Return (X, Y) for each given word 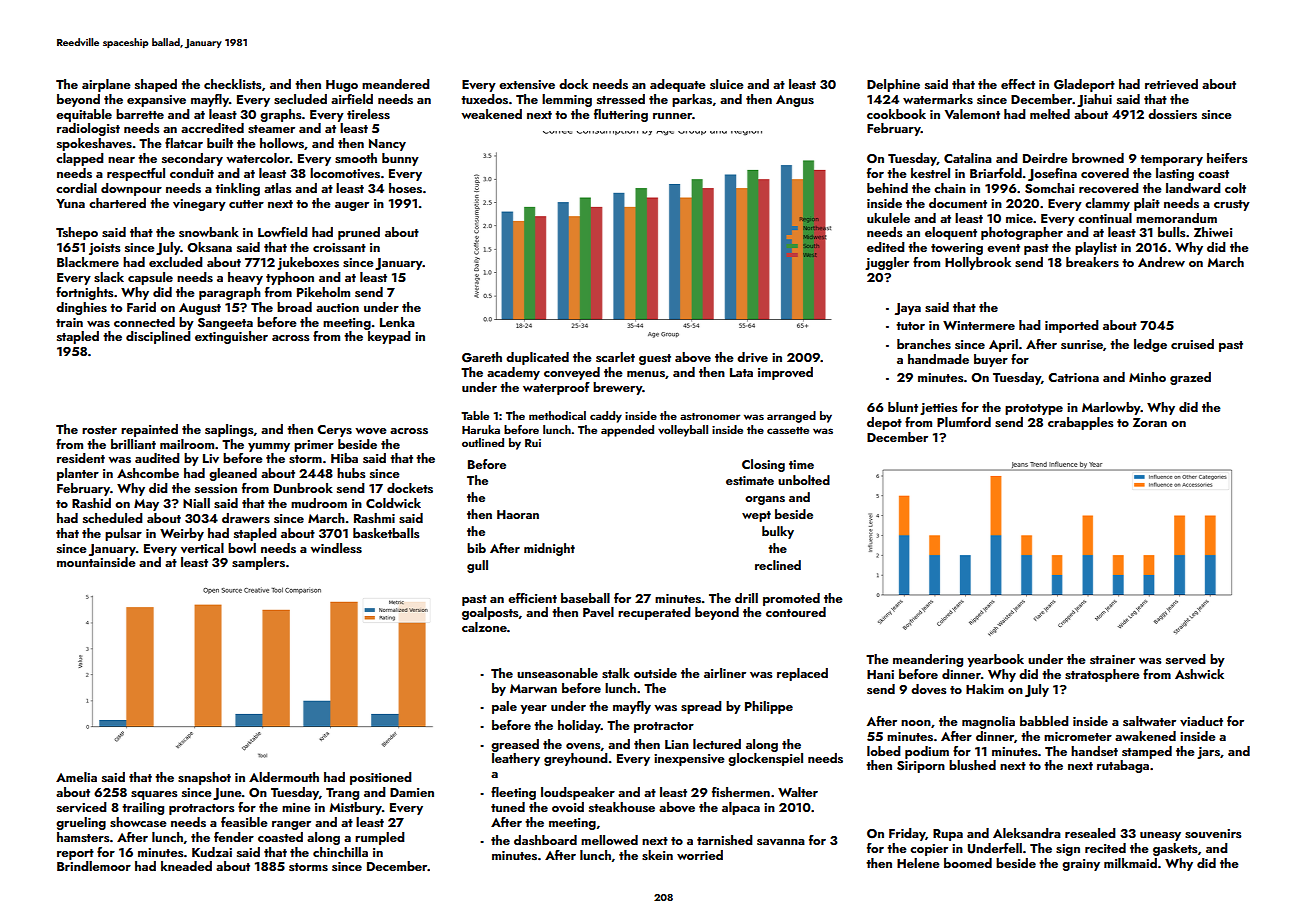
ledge (1150, 345)
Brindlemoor (94, 866)
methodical (557, 415)
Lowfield (283, 232)
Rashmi (374, 518)
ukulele (888, 218)
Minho (1147, 377)
